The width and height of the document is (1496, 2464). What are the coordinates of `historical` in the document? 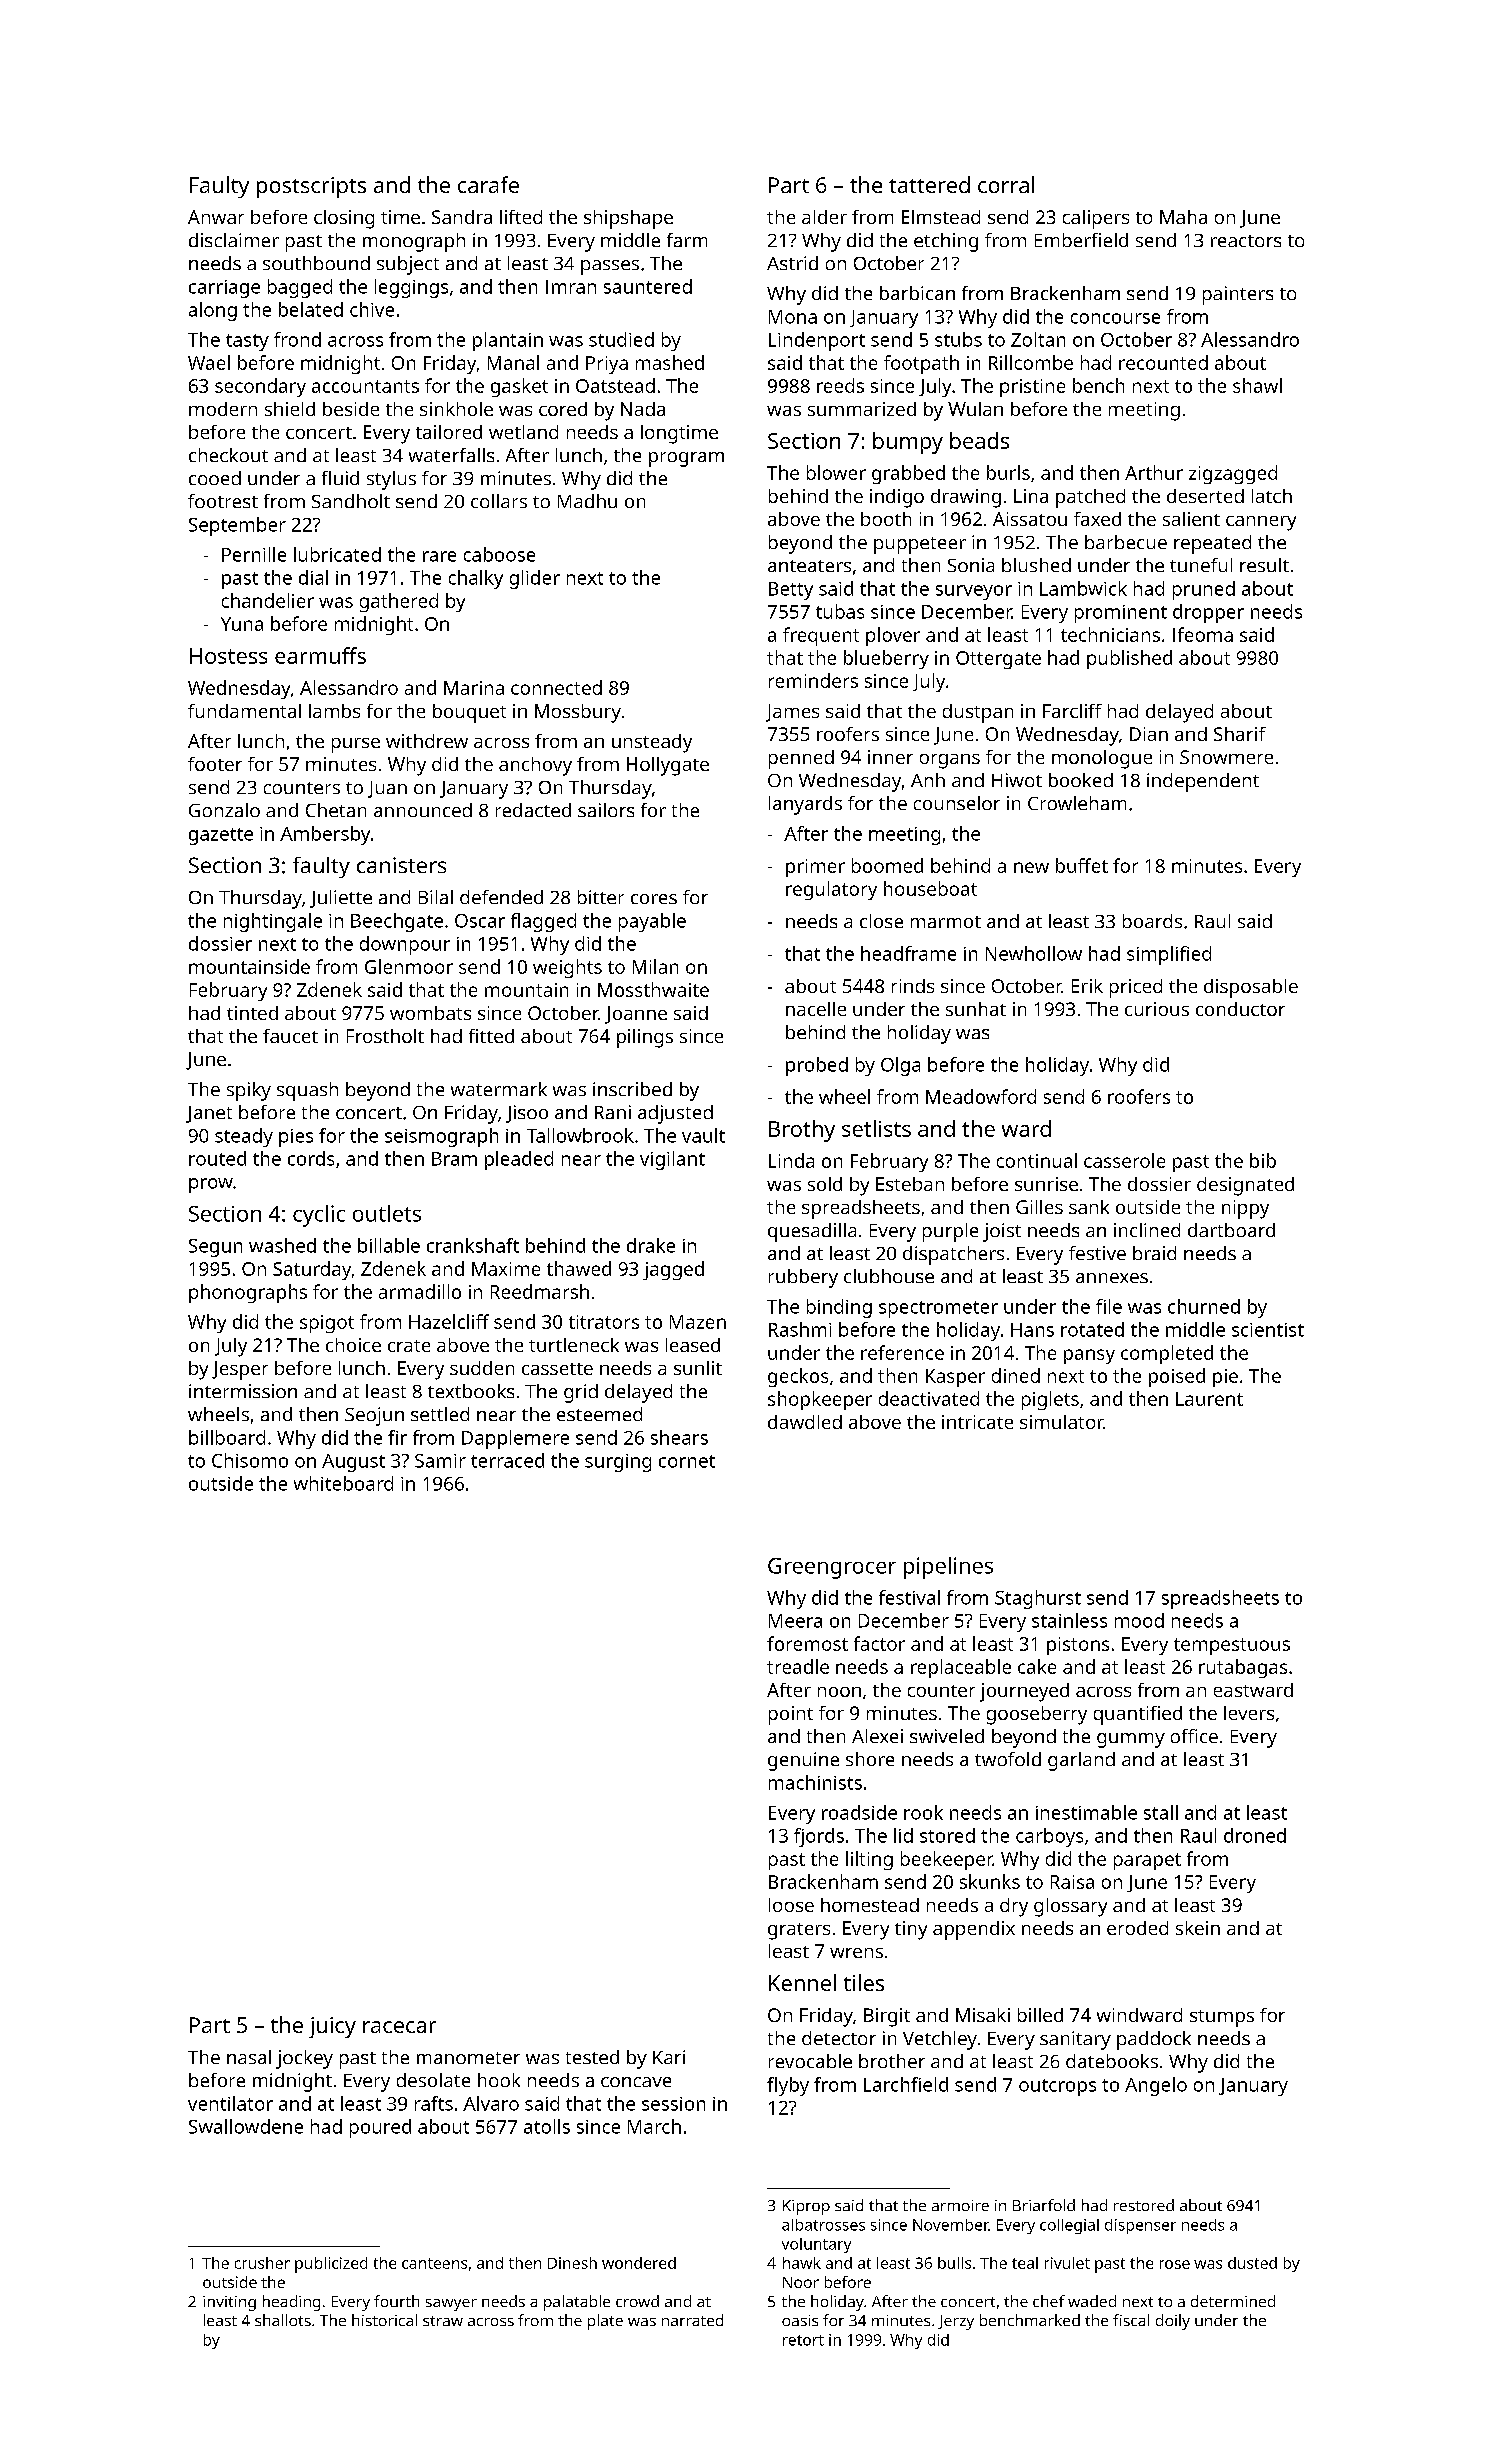 It's located at (384, 2320).
